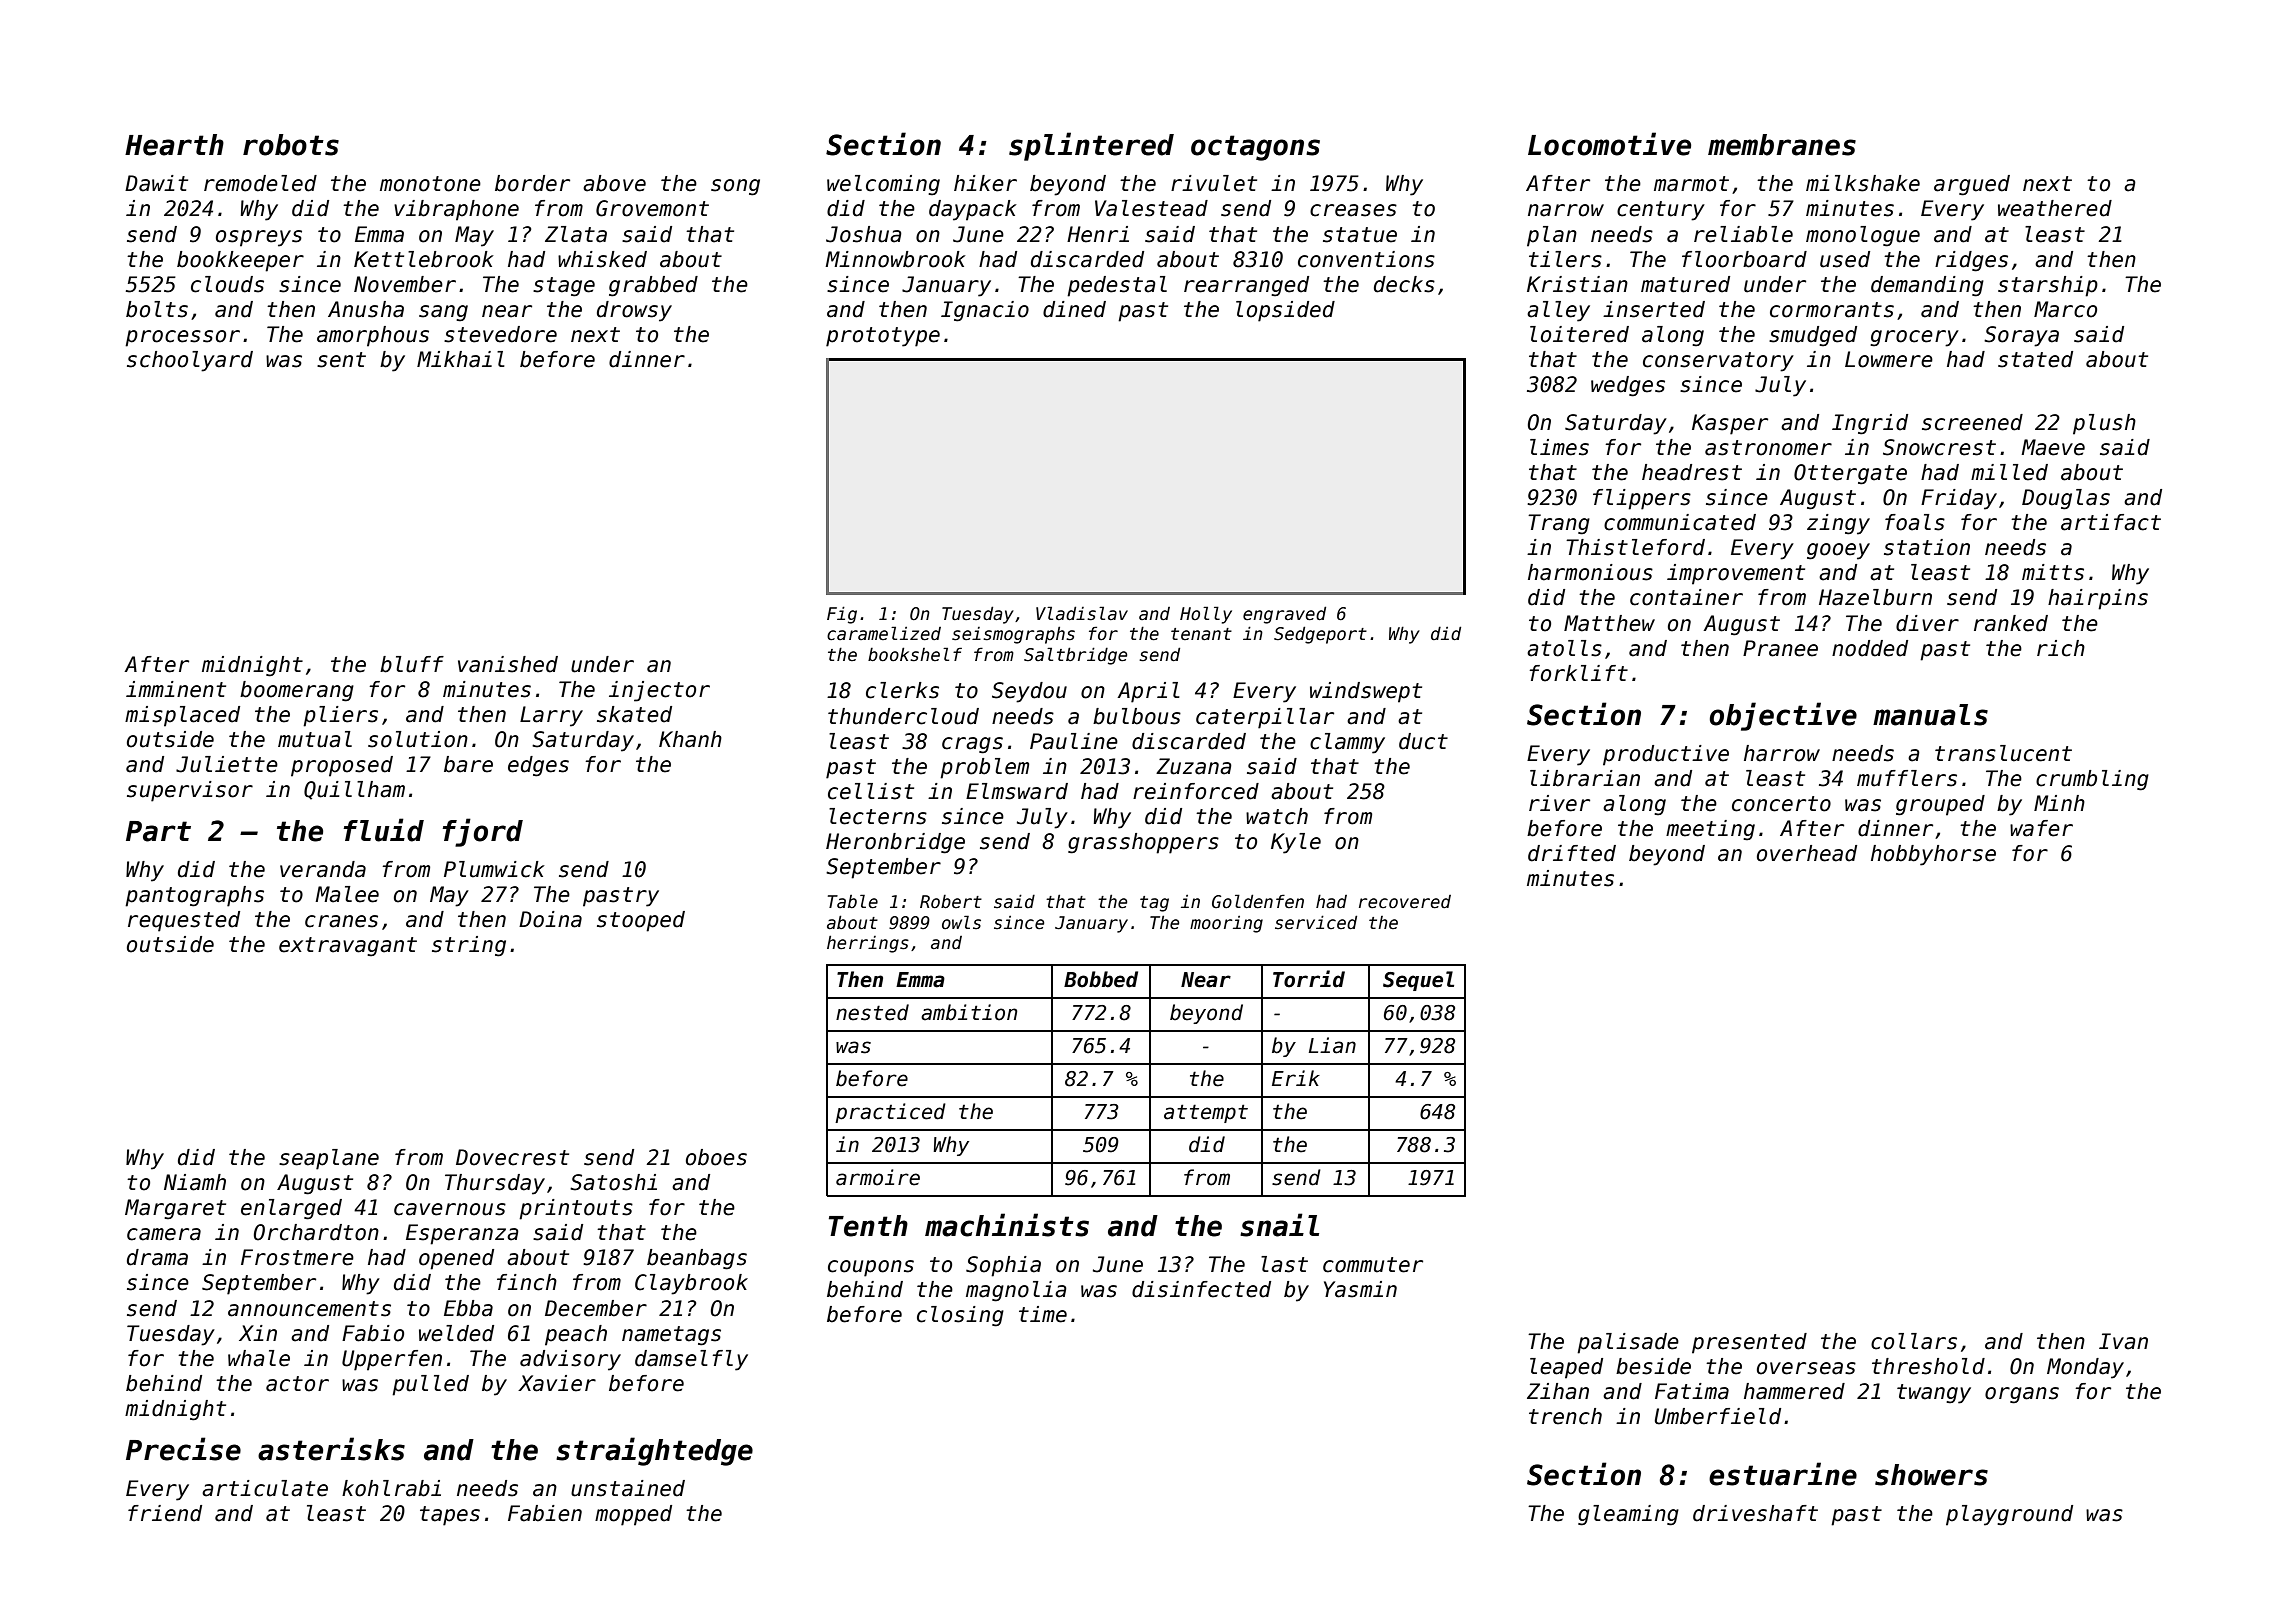 The width and height of the page is (2292, 1620). I want to click on translucent, so click(2003, 753).
